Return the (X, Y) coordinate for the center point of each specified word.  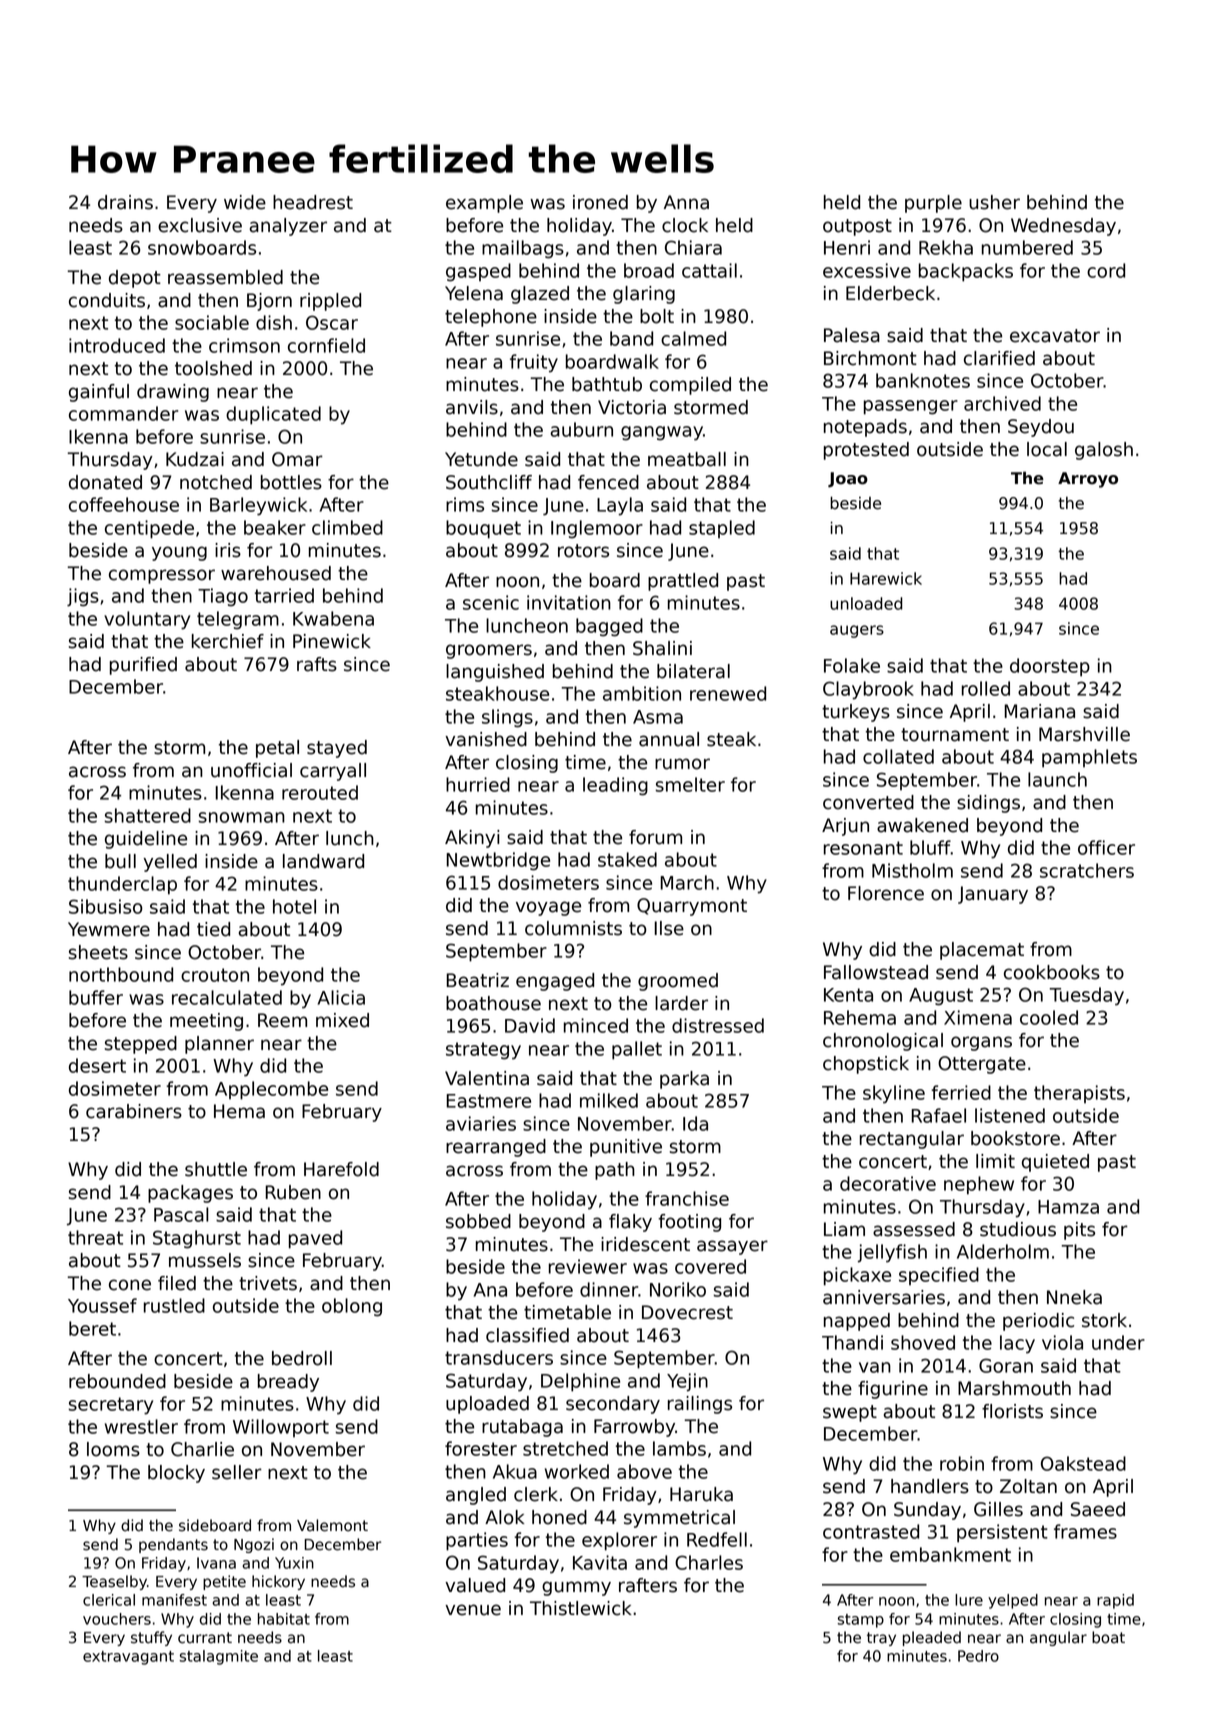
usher (994, 202)
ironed (600, 202)
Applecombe (271, 1090)
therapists (1079, 1094)
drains (125, 202)
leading (615, 786)
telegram (238, 620)
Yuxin (294, 1563)
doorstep (1050, 667)
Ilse (669, 928)
